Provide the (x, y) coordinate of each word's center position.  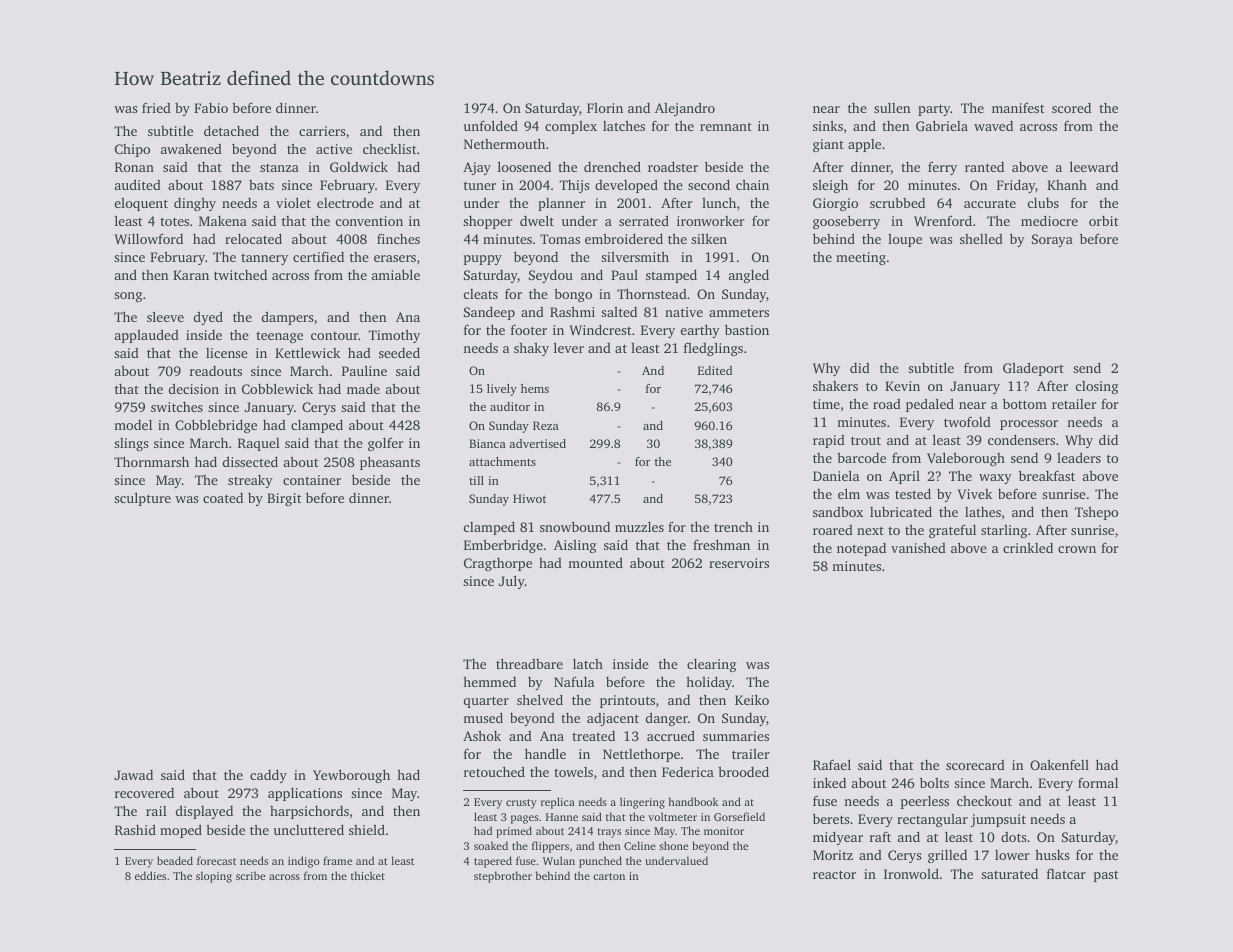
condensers (1021, 439)
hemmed (489, 682)
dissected (250, 461)
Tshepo (1096, 513)
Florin (605, 108)
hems (535, 388)
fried (156, 108)
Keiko (752, 699)
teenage (279, 337)
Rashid (135, 829)
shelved (540, 699)
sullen (892, 107)
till (476, 480)
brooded (743, 771)
